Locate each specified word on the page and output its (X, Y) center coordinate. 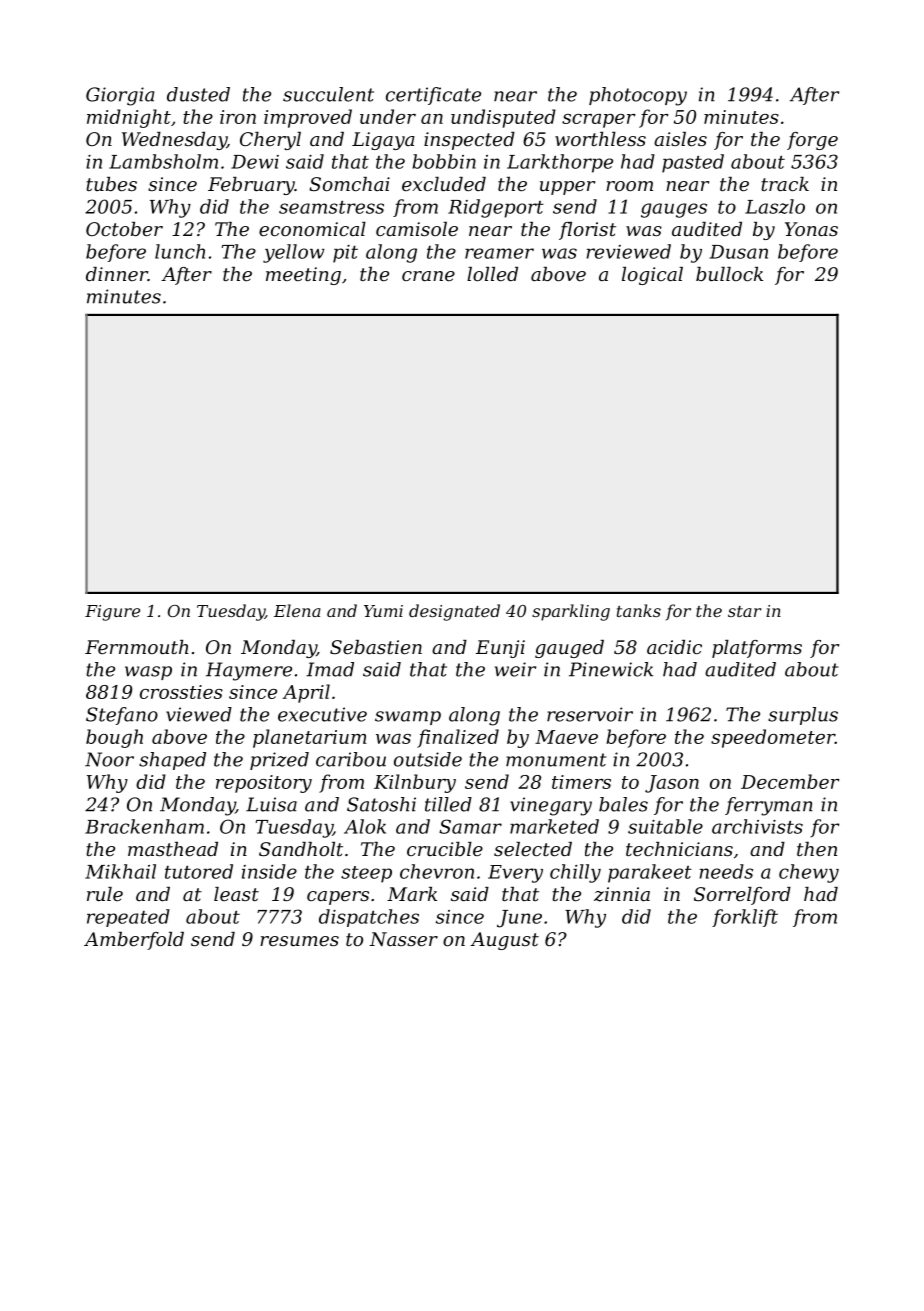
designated (454, 612)
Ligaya (383, 141)
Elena (297, 610)
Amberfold (134, 941)
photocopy (638, 96)
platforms (757, 649)
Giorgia (120, 96)
